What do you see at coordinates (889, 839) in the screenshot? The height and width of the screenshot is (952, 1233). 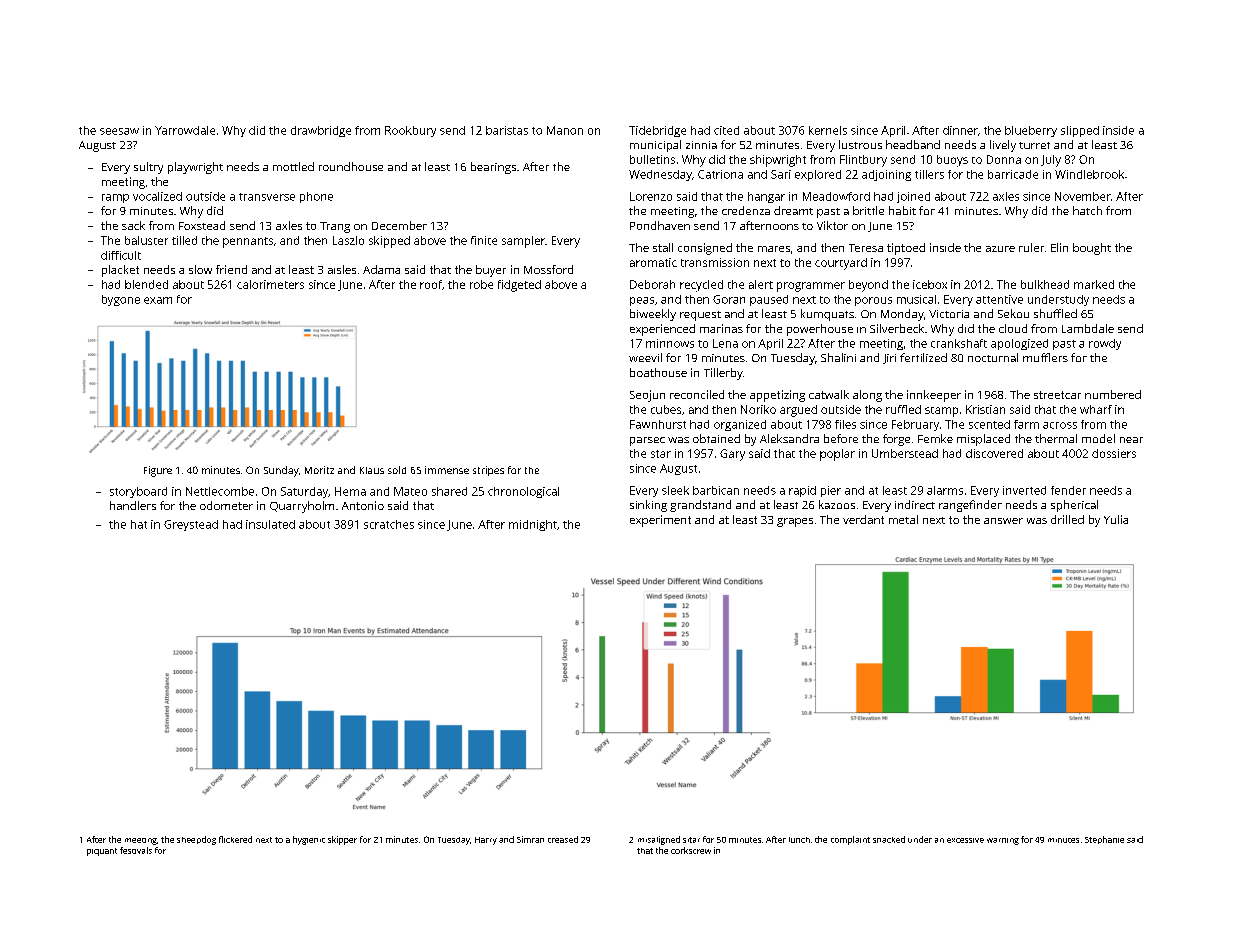 I see `snacked` at bounding box center [889, 839].
